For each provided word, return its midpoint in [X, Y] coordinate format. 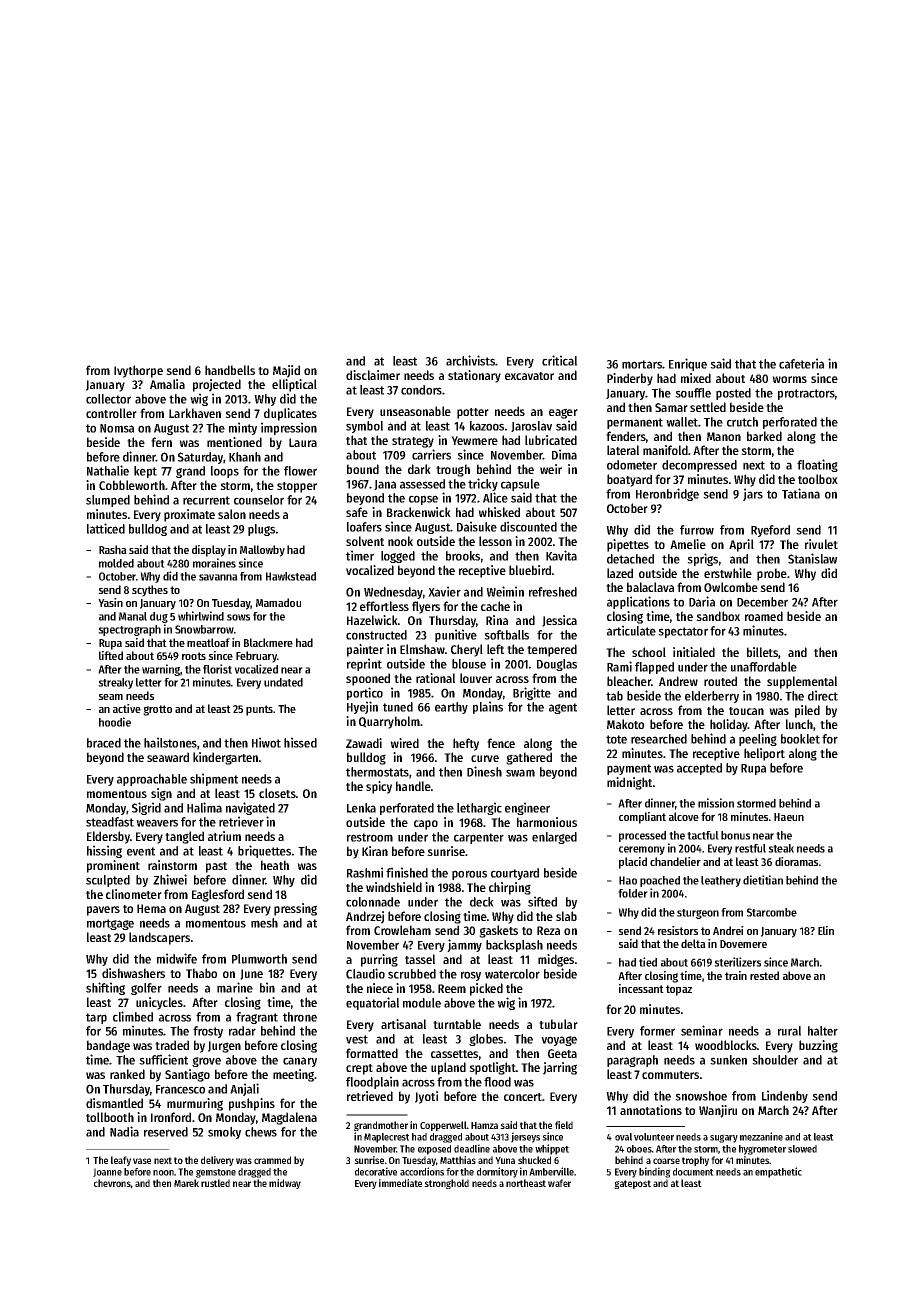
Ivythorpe [138, 371]
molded [116, 563]
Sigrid [146, 808]
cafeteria [801, 363]
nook [400, 541]
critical [559, 360]
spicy [379, 787]
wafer [559, 1183]
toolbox [818, 479]
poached [660, 881]
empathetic [778, 1172]
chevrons [112, 1183]
